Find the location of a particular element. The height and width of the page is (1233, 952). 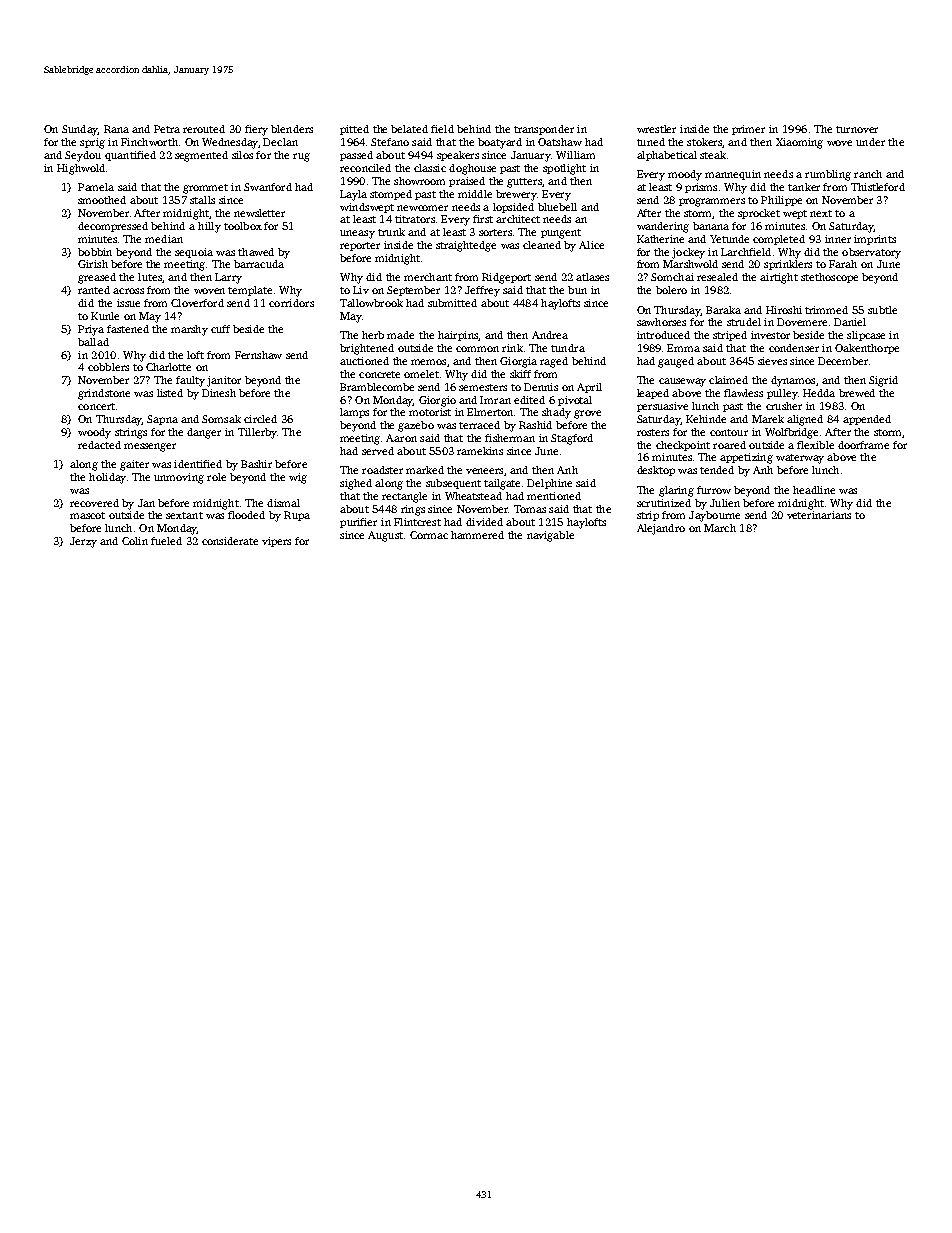

belated is located at coordinates (409, 129).
